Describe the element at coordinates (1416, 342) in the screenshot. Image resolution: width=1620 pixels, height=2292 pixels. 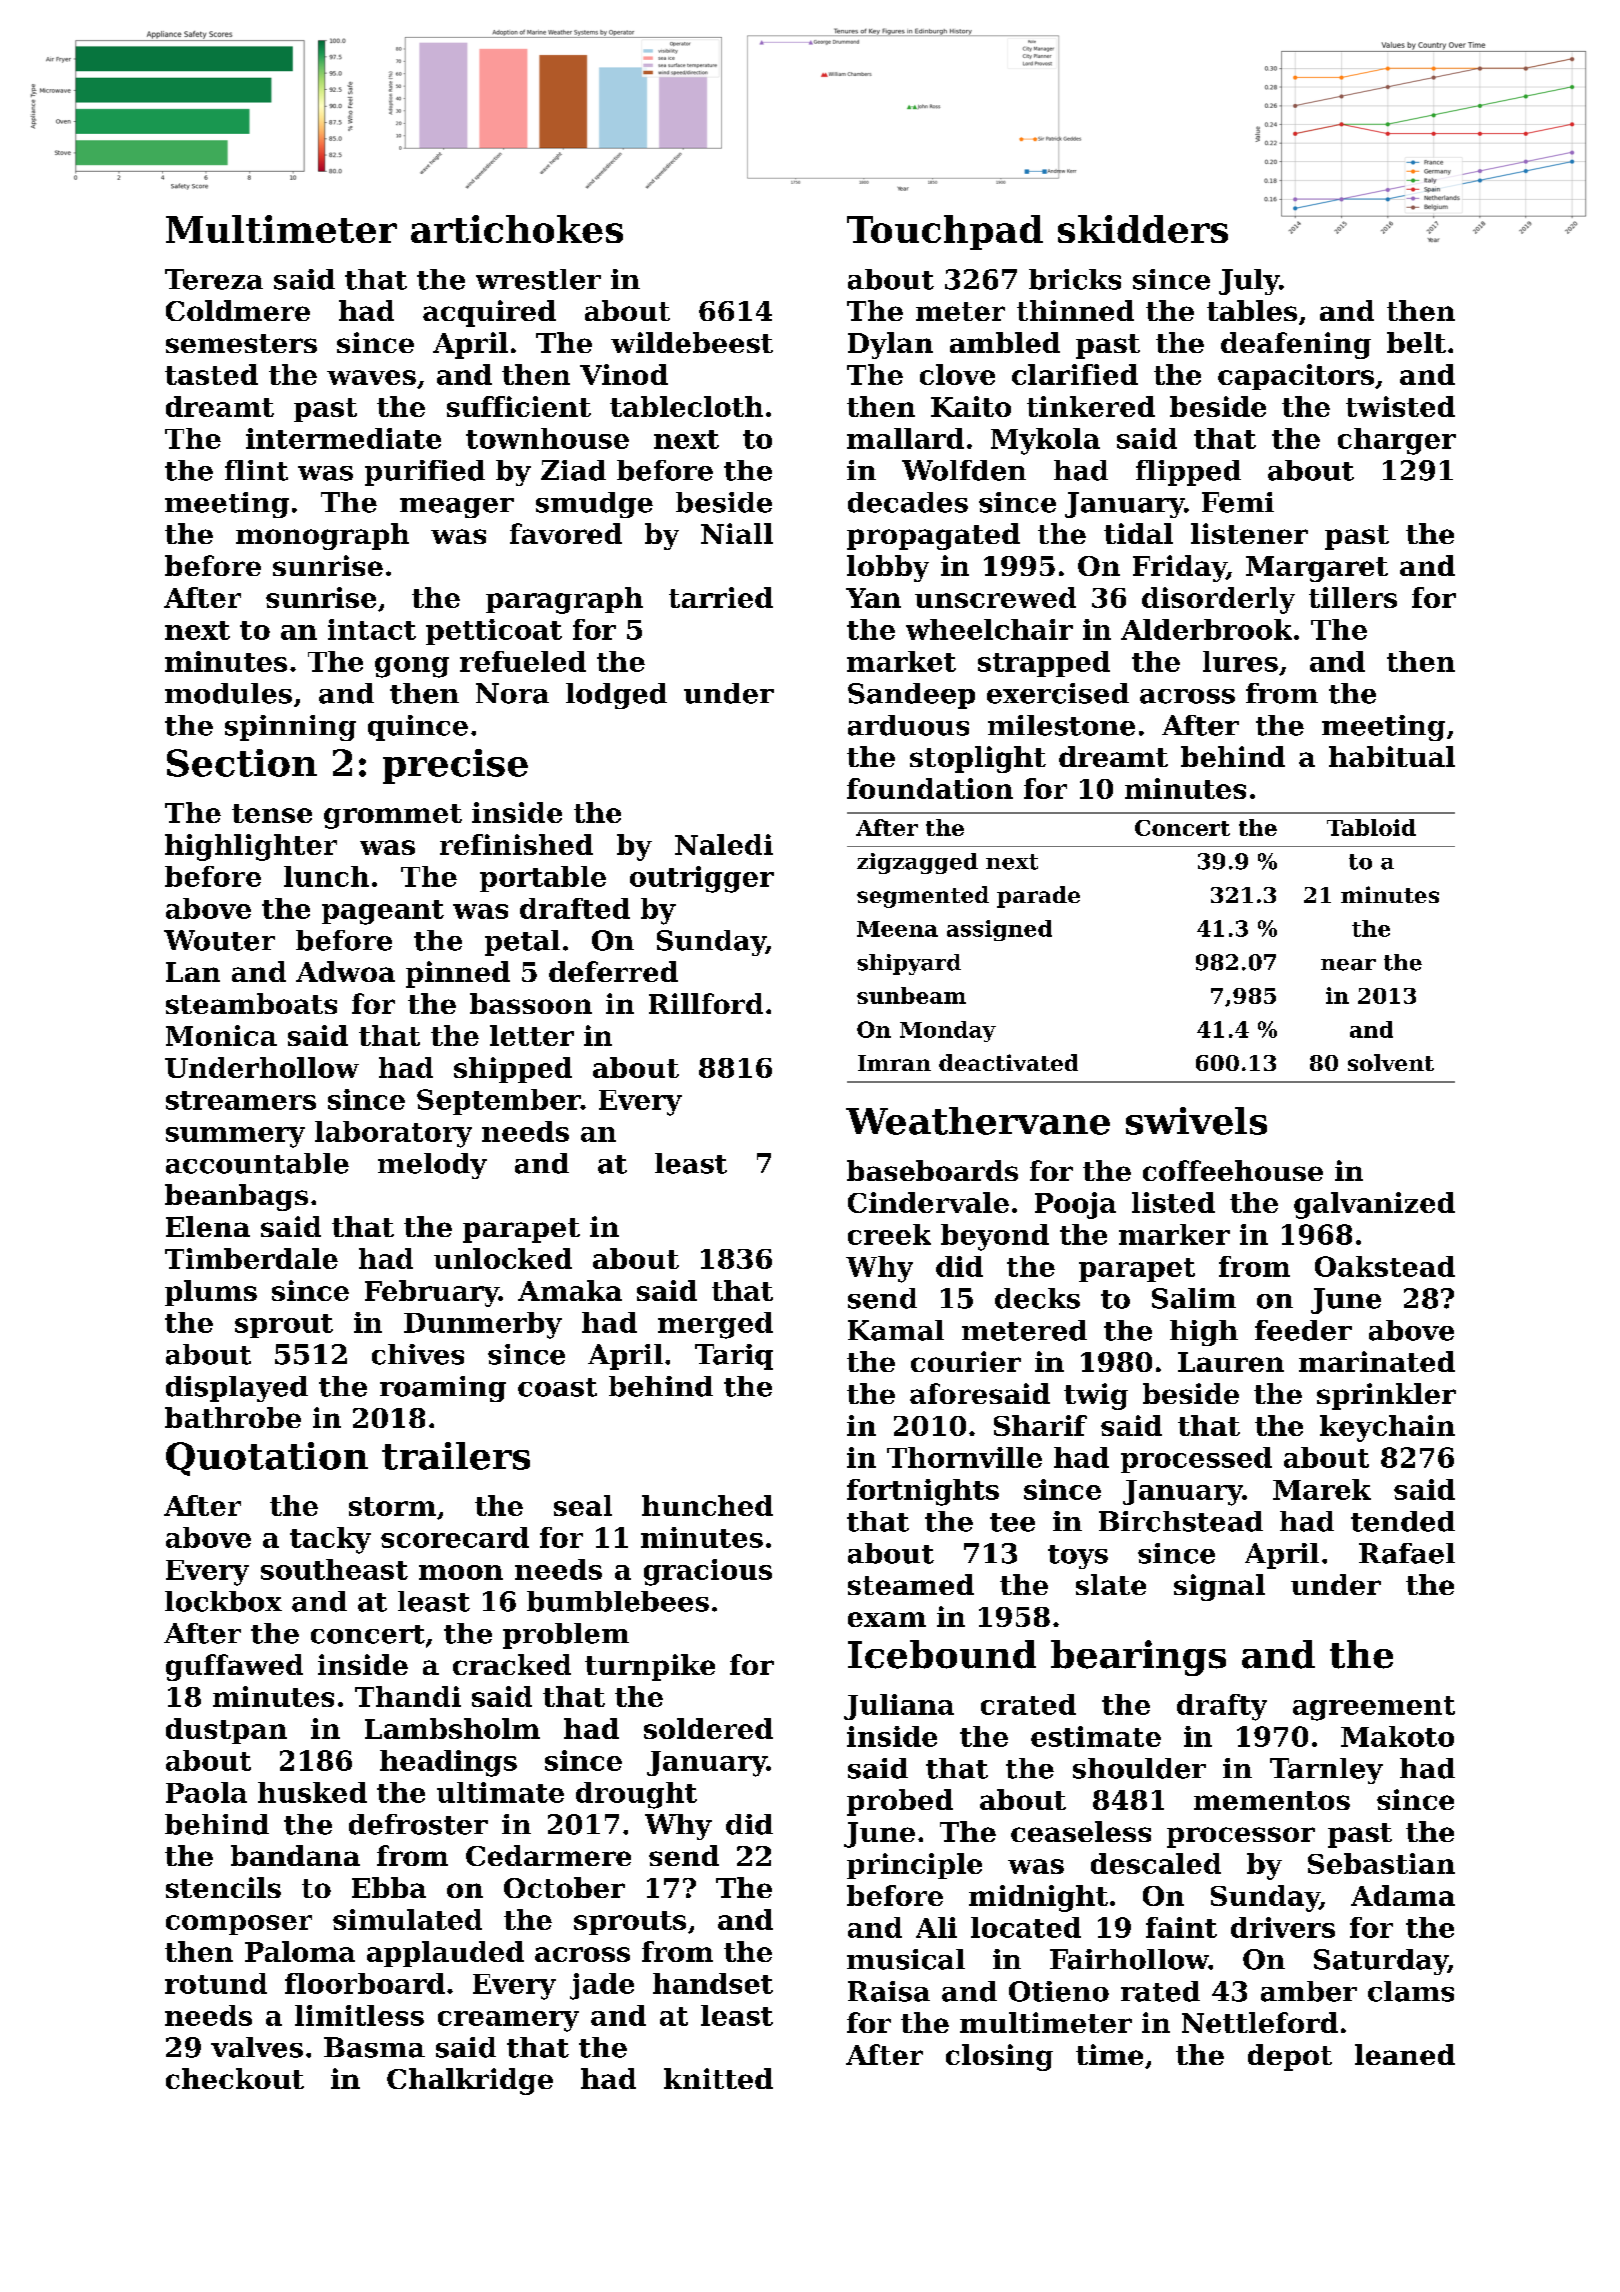
I see `belt` at that location.
